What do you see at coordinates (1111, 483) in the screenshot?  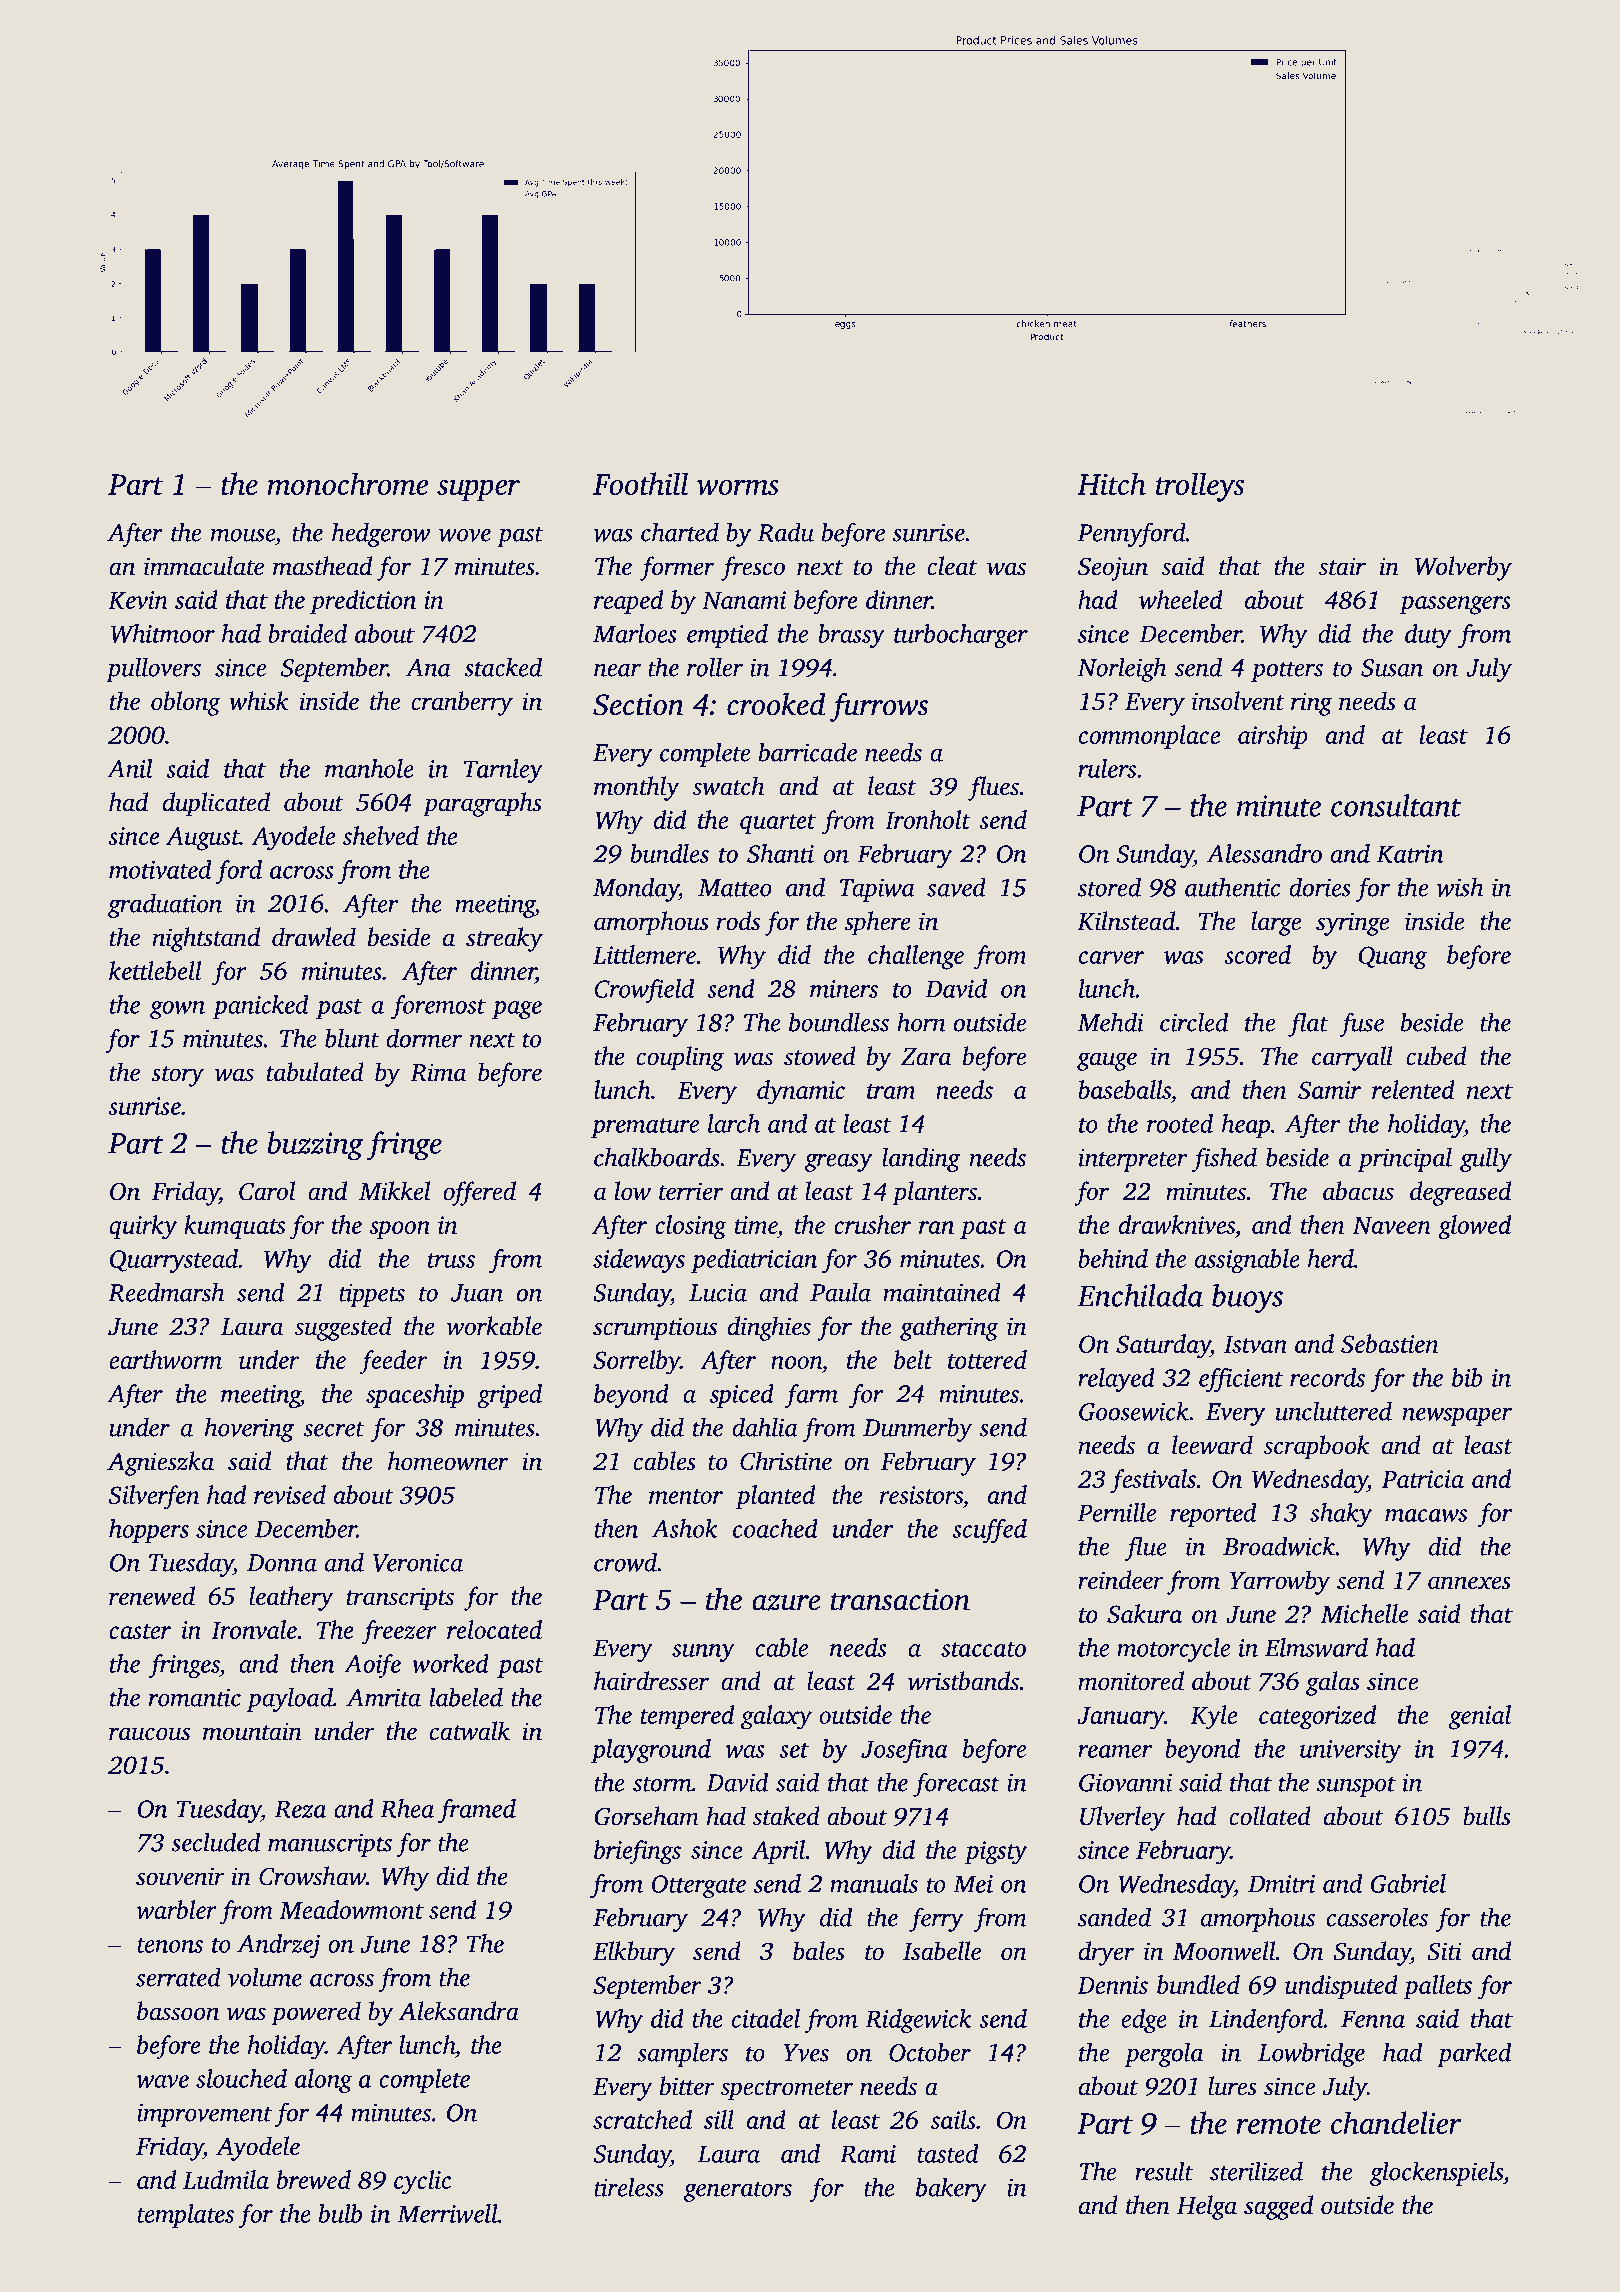 I see `Hitch` at bounding box center [1111, 483].
